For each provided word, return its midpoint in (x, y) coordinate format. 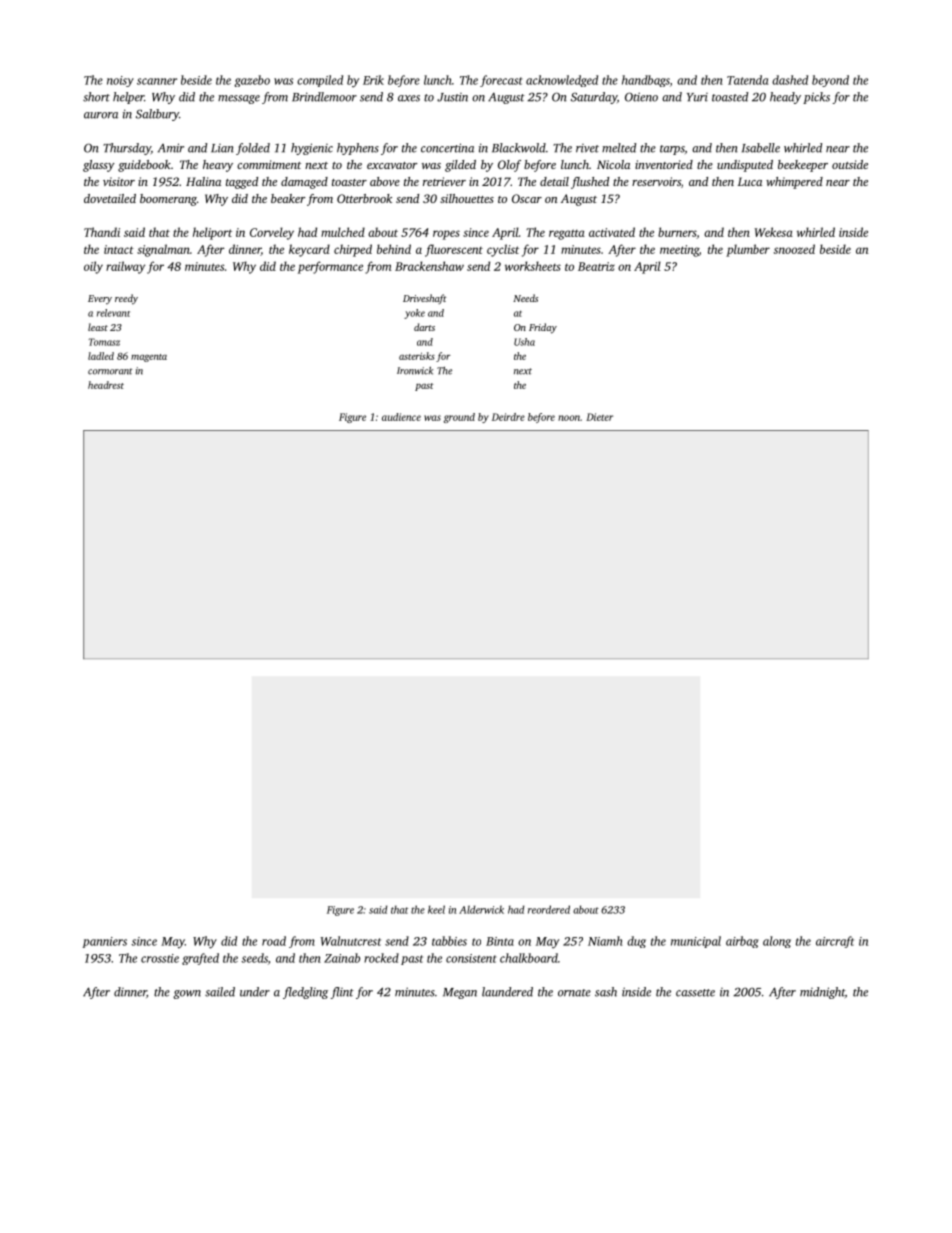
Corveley (272, 233)
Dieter (599, 417)
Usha (524, 342)
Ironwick (415, 371)
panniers (105, 942)
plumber (748, 250)
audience (401, 417)
